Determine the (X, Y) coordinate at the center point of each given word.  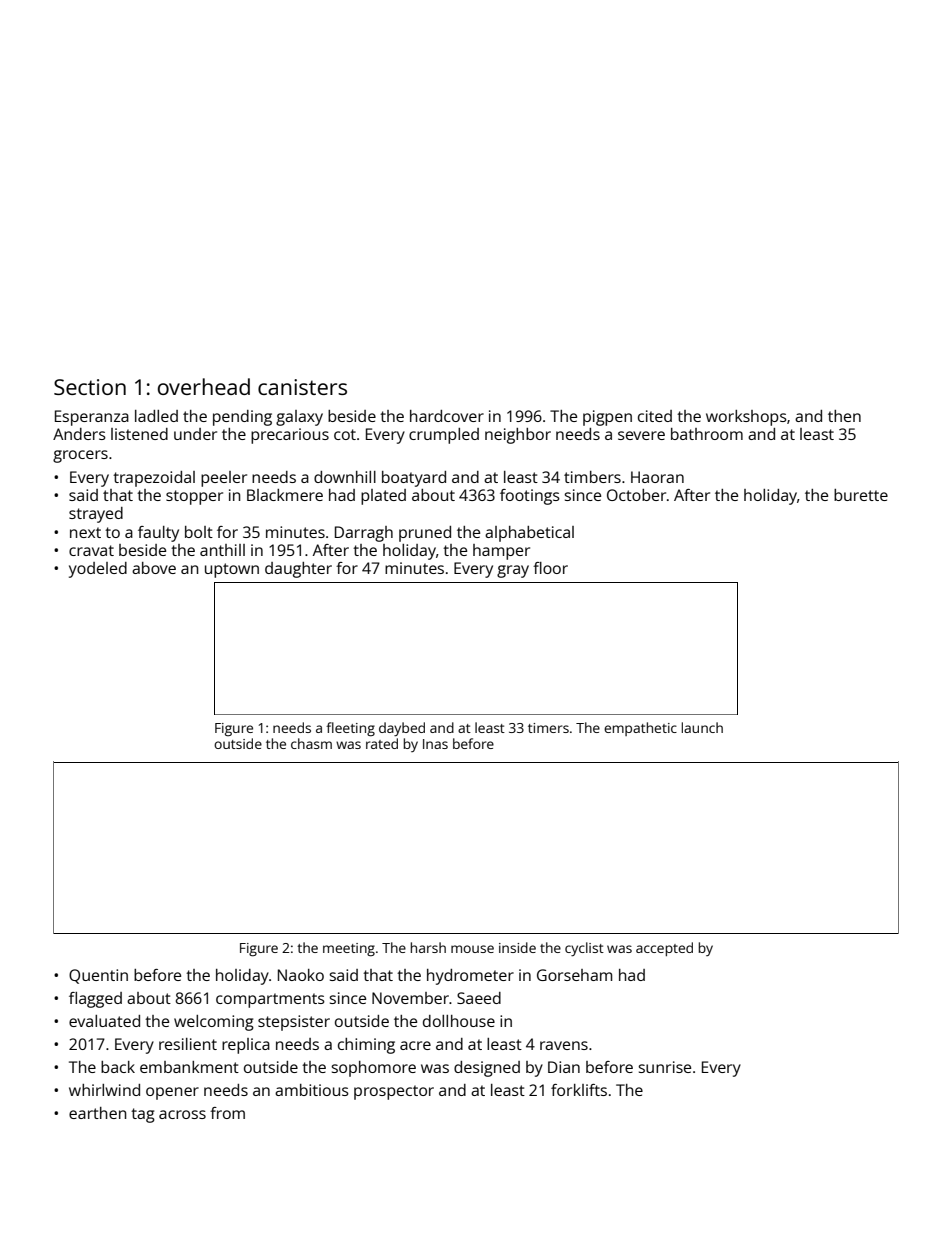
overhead (204, 386)
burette (861, 495)
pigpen (607, 418)
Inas (435, 744)
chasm (311, 743)
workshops (746, 418)
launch (702, 727)
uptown (232, 570)
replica (246, 1046)
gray (513, 571)
